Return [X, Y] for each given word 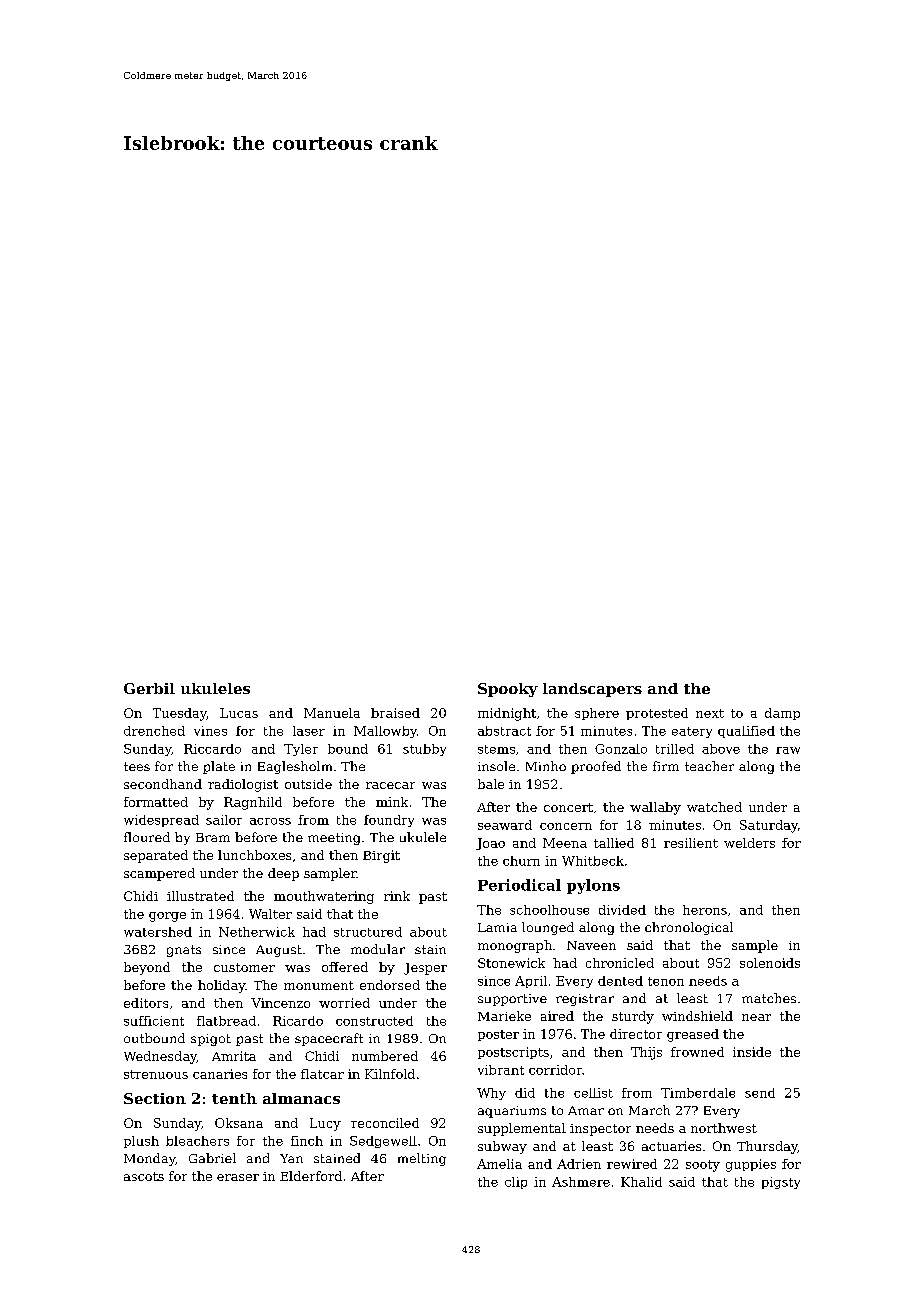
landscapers [592, 690]
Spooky [508, 690]
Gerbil [149, 688]
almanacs [301, 1098]
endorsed [390, 985]
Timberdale [698, 1093]
